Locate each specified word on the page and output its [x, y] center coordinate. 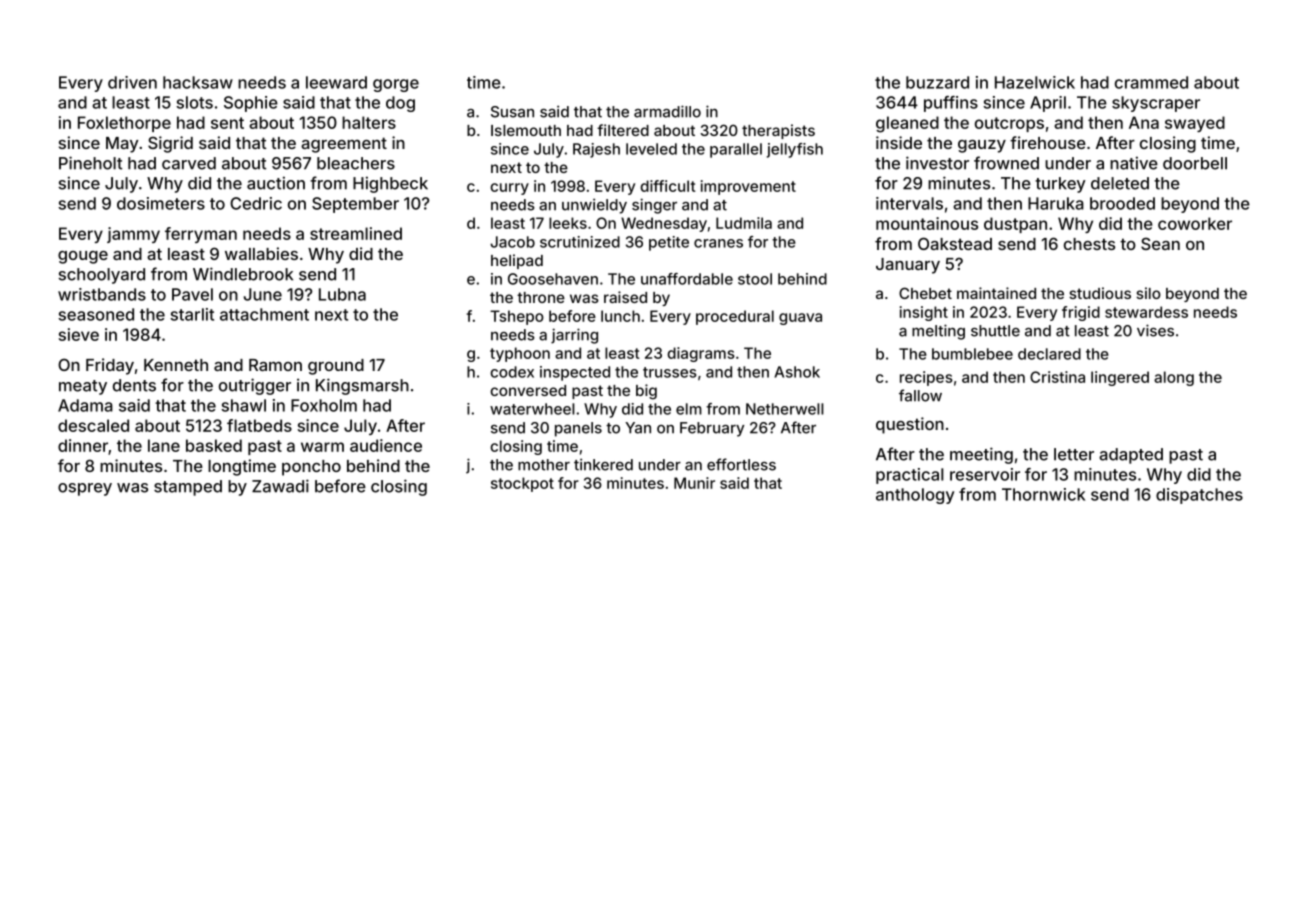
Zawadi [280, 486]
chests [1089, 244]
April [1048, 104]
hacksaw [198, 82]
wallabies [261, 253]
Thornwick [1043, 494]
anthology [915, 496]
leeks [568, 223]
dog [400, 104]
